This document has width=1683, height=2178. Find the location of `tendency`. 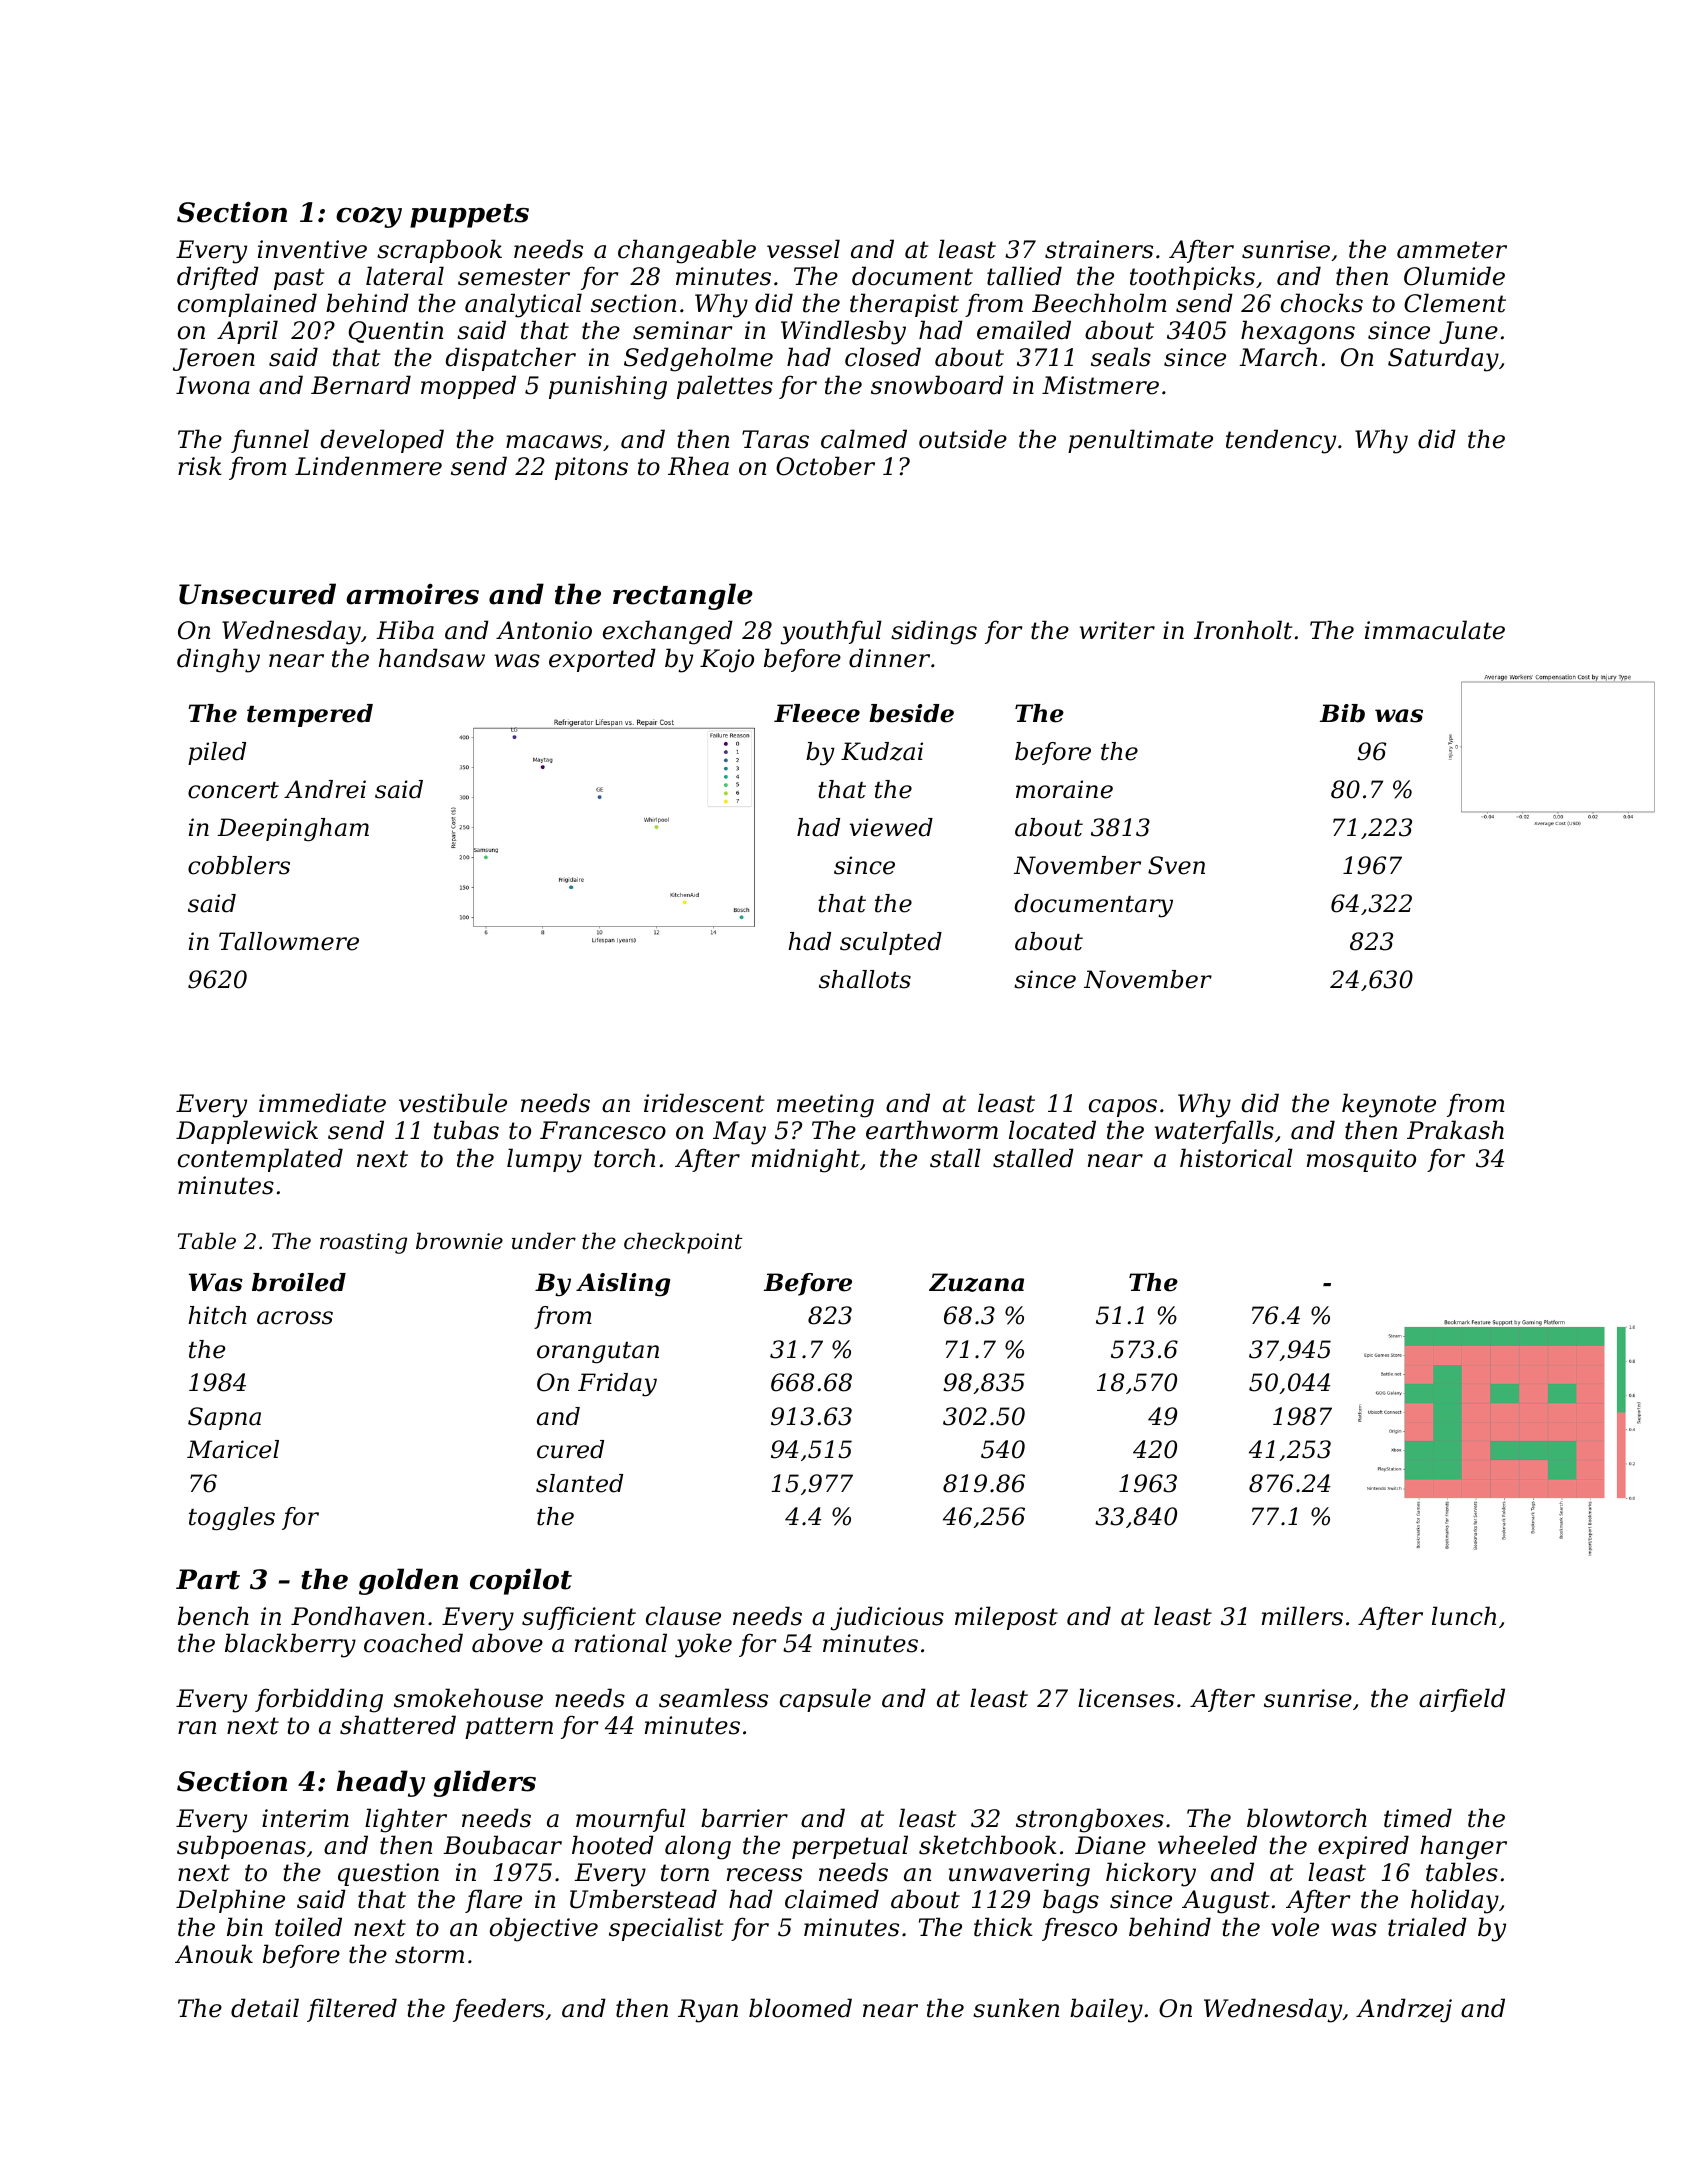

tendency is located at coordinates (1281, 441).
